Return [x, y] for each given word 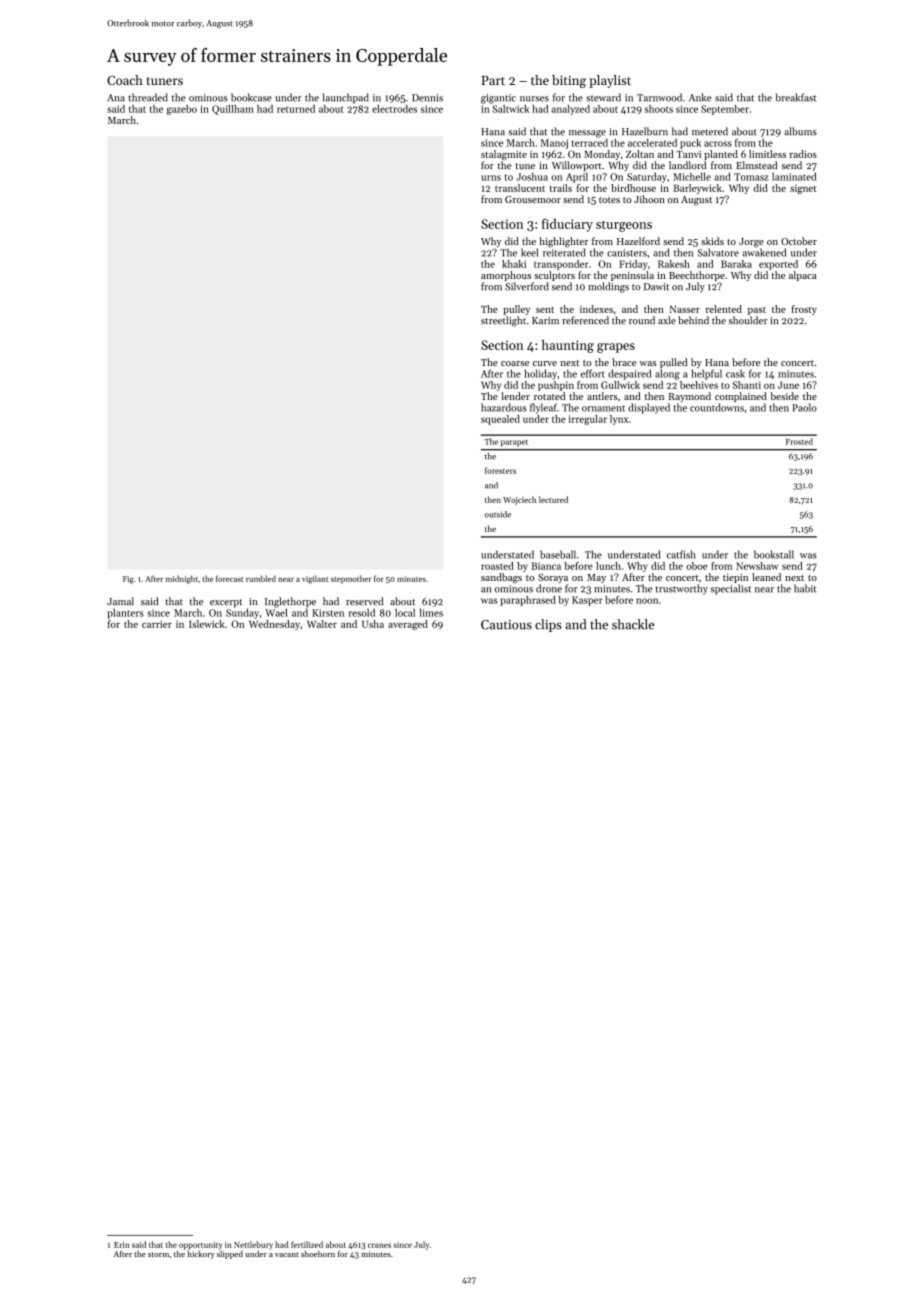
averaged [408, 625]
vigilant [315, 579]
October [799, 241]
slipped [230, 1255]
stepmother [351, 579]
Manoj [554, 144]
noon [647, 601]
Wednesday [274, 625]
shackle [633, 624]
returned [296, 109]
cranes [379, 1245]
